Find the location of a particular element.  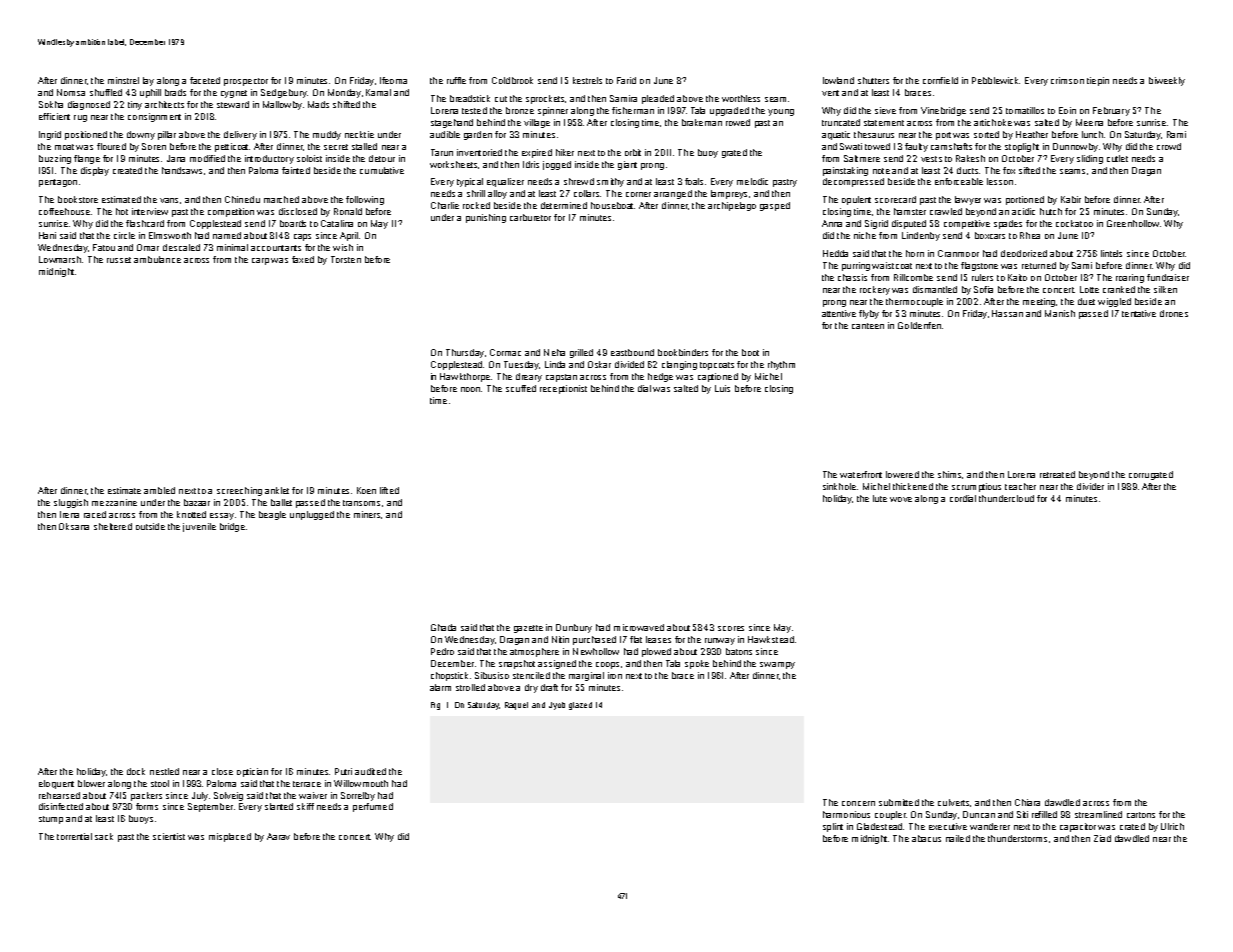

glazed is located at coordinates (580, 706).
